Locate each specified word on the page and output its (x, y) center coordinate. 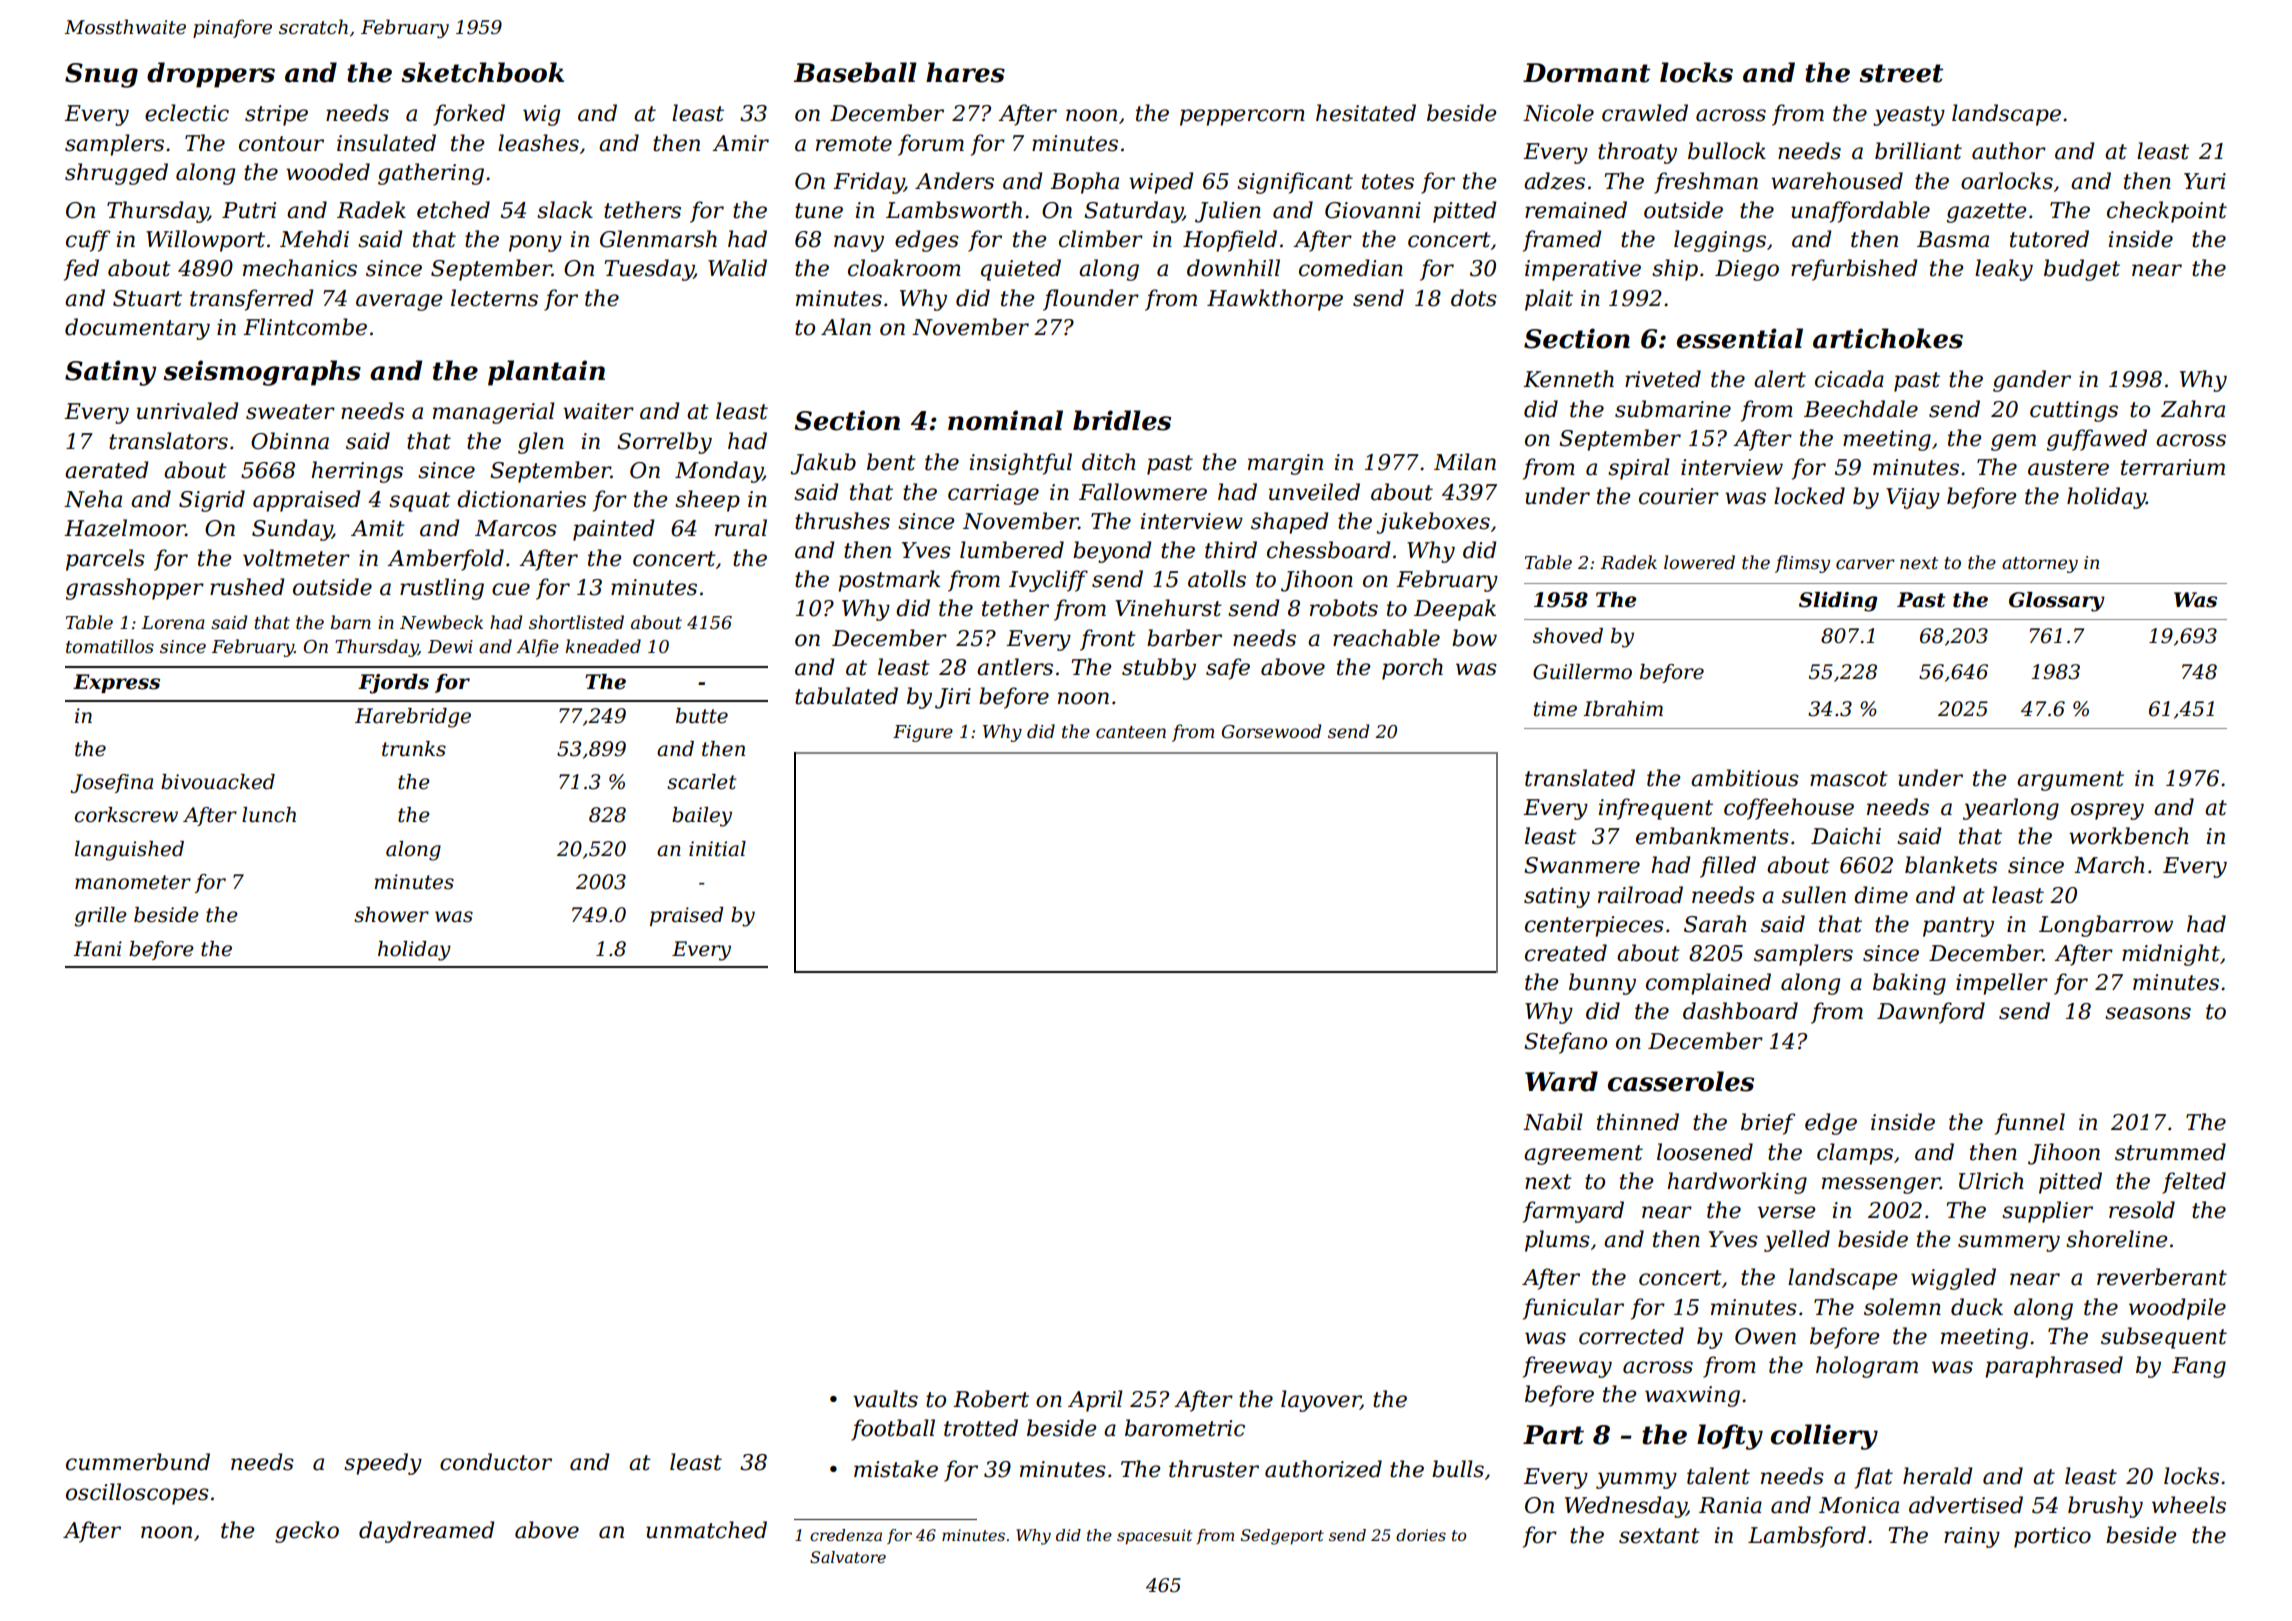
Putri (249, 210)
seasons (2148, 1013)
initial (717, 849)
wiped (1161, 183)
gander (2032, 381)
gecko (307, 1532)
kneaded (603, 646)
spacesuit (1154, 1537)
